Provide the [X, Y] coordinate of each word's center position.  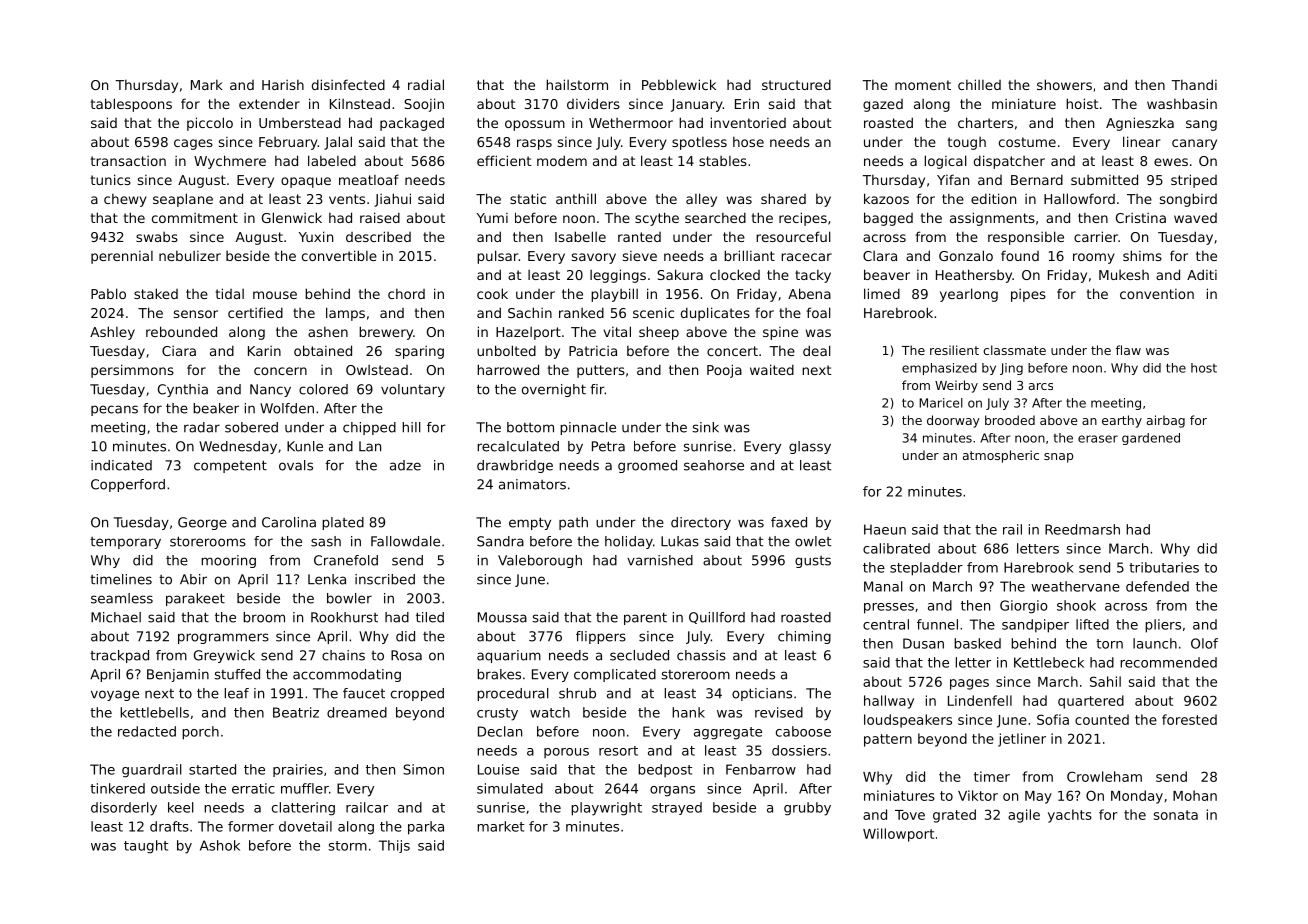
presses [889, 608]
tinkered [117, 788]
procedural [513, 694]
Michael [116, 617]
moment [923, 85]
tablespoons [131, 105]
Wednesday [238, 447]
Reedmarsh [1082, 529]
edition [993, 198]
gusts [813, 562]
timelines [121, 579]
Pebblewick [679, 84]
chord [406, 294]
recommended [1168, 662]
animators [532, 484]
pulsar [498, 257]
